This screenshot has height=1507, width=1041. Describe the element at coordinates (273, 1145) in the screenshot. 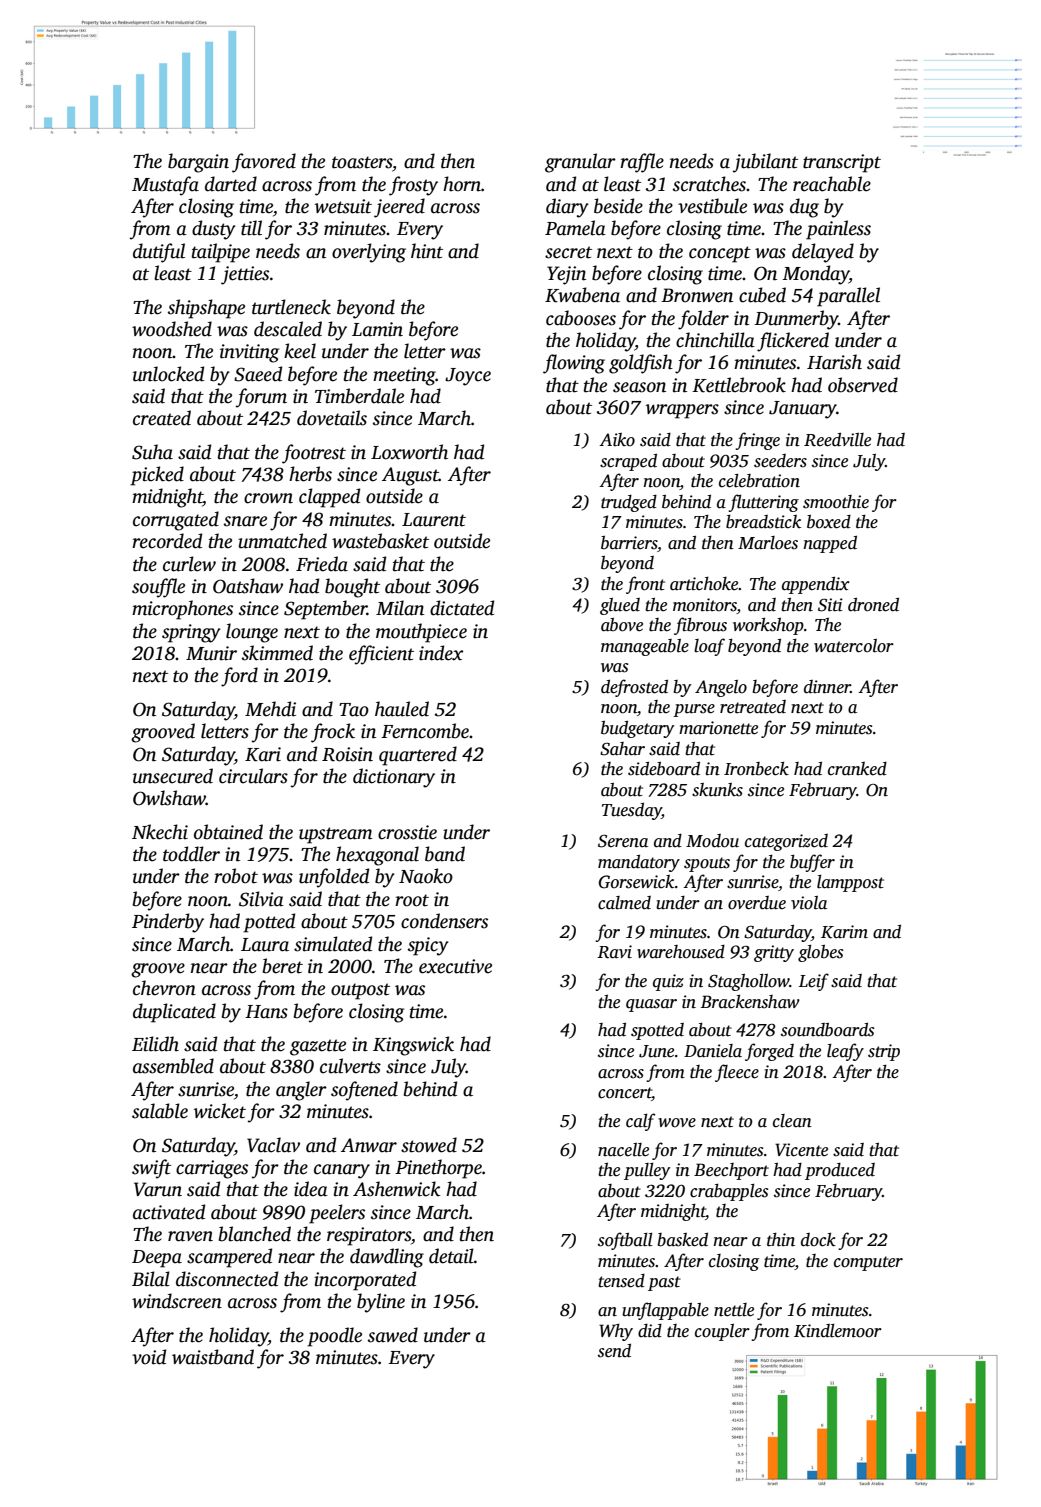

I see `Vaclav` at that location.
